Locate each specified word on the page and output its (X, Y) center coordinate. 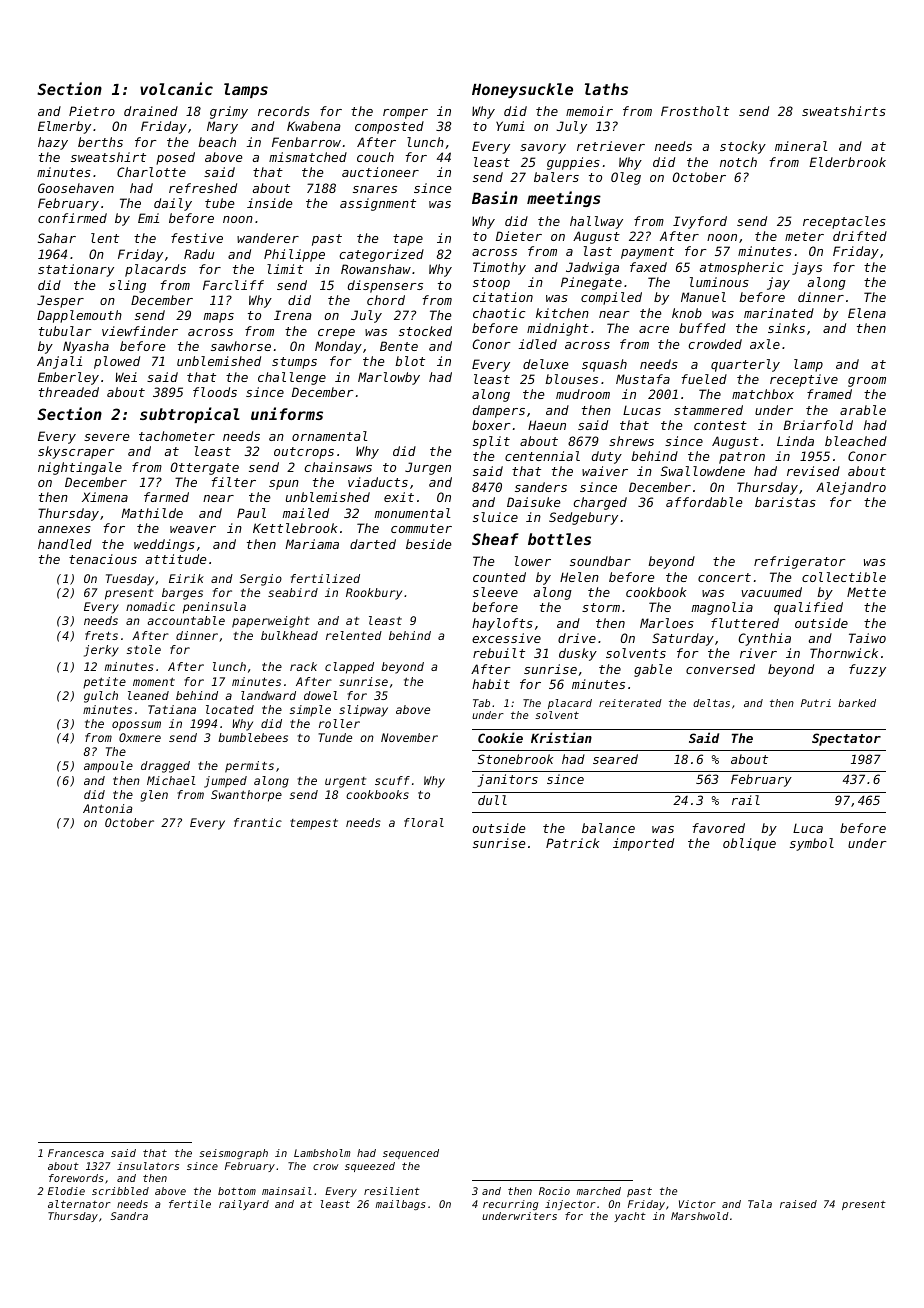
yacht (630, 1217)
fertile (190, 1204)
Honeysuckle (522, 90)
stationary (76, 270)
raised (798, 1204)
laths (606, 89)
